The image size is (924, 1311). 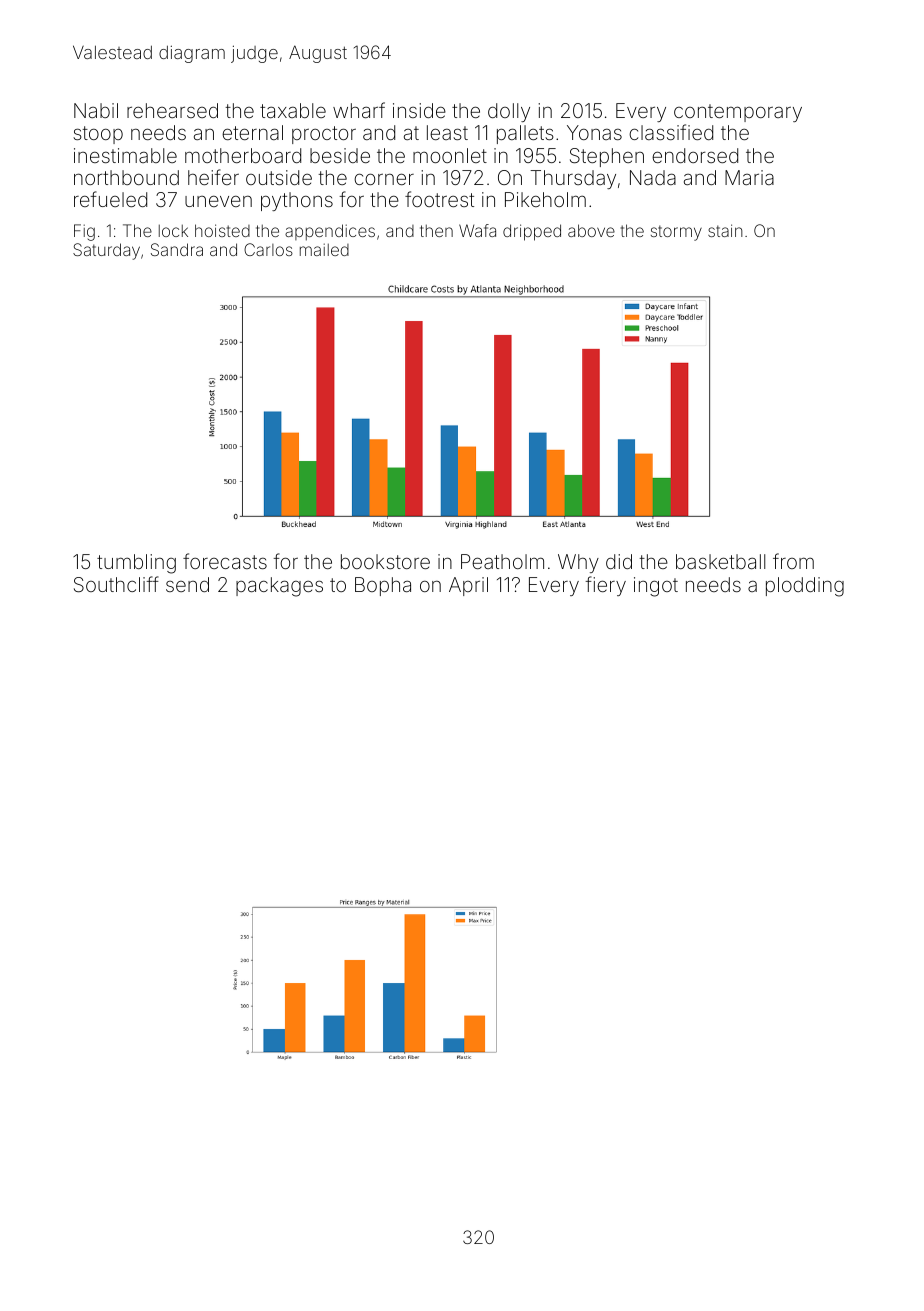 What do you see at coordinates (340, 155) in the screenshot?
I see `beside` at bounding box center [340, 155].
